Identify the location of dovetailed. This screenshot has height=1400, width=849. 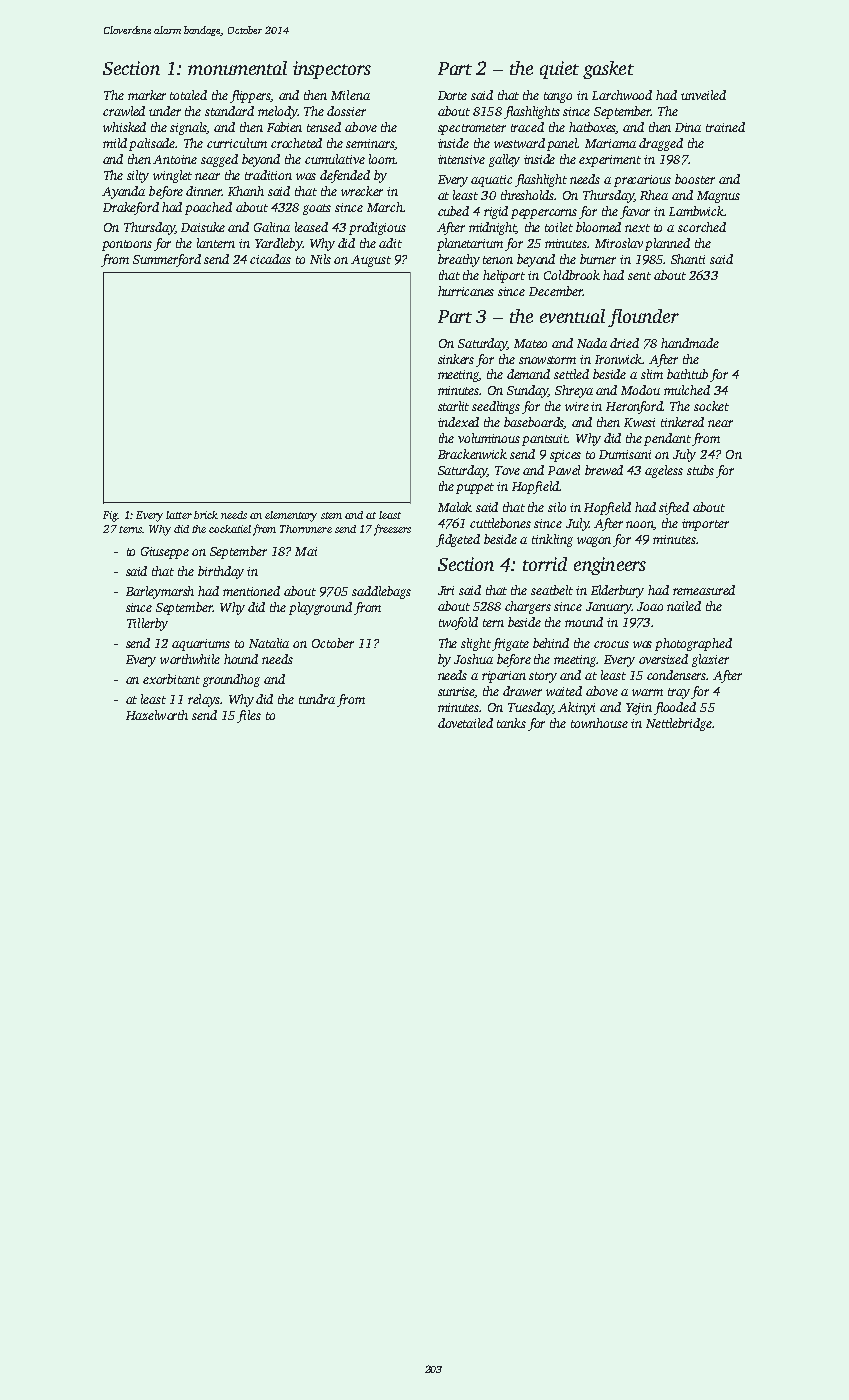
(465, 723).
